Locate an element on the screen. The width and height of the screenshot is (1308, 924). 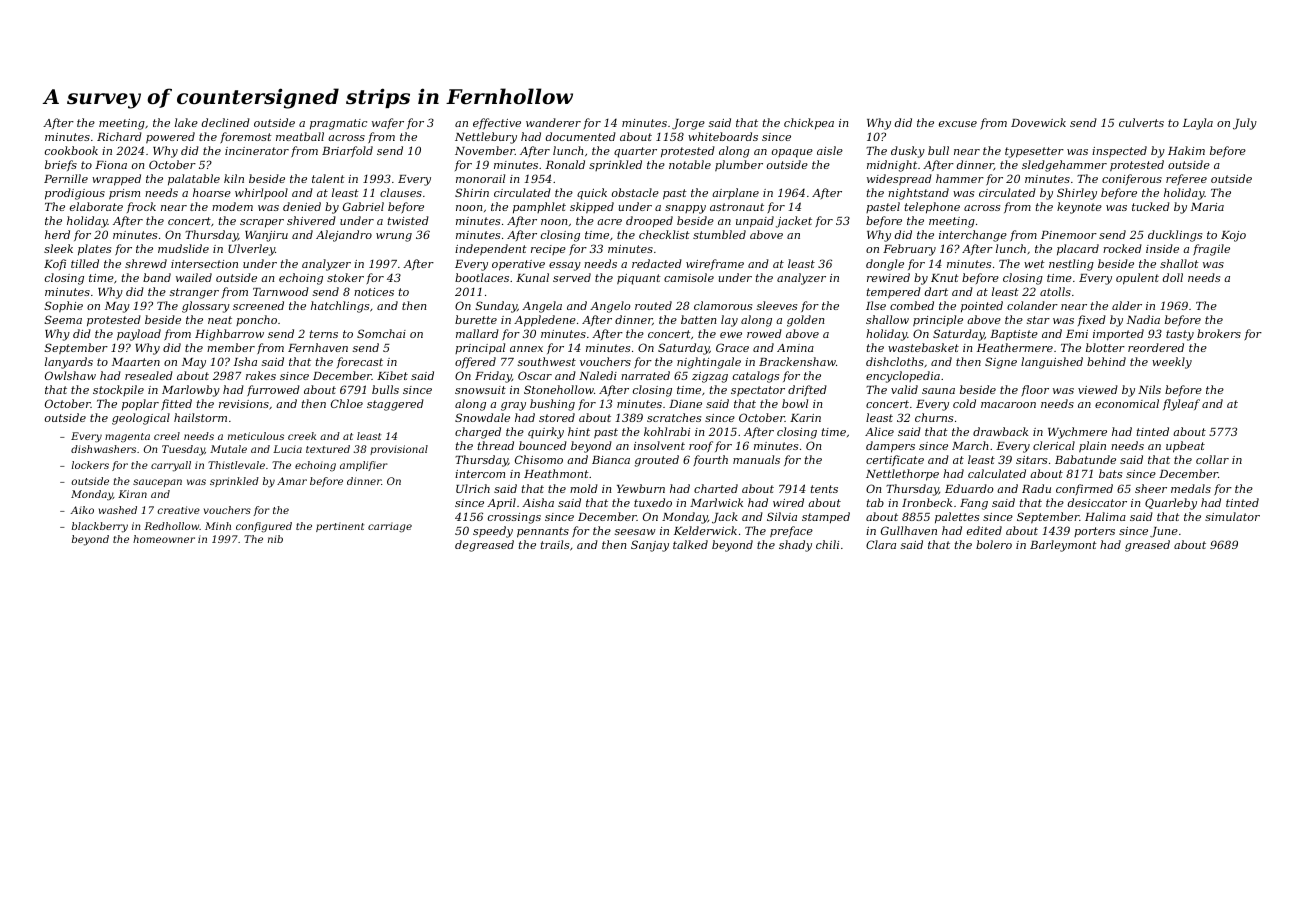
Dovewick is located at coordinates (1038, 122).
